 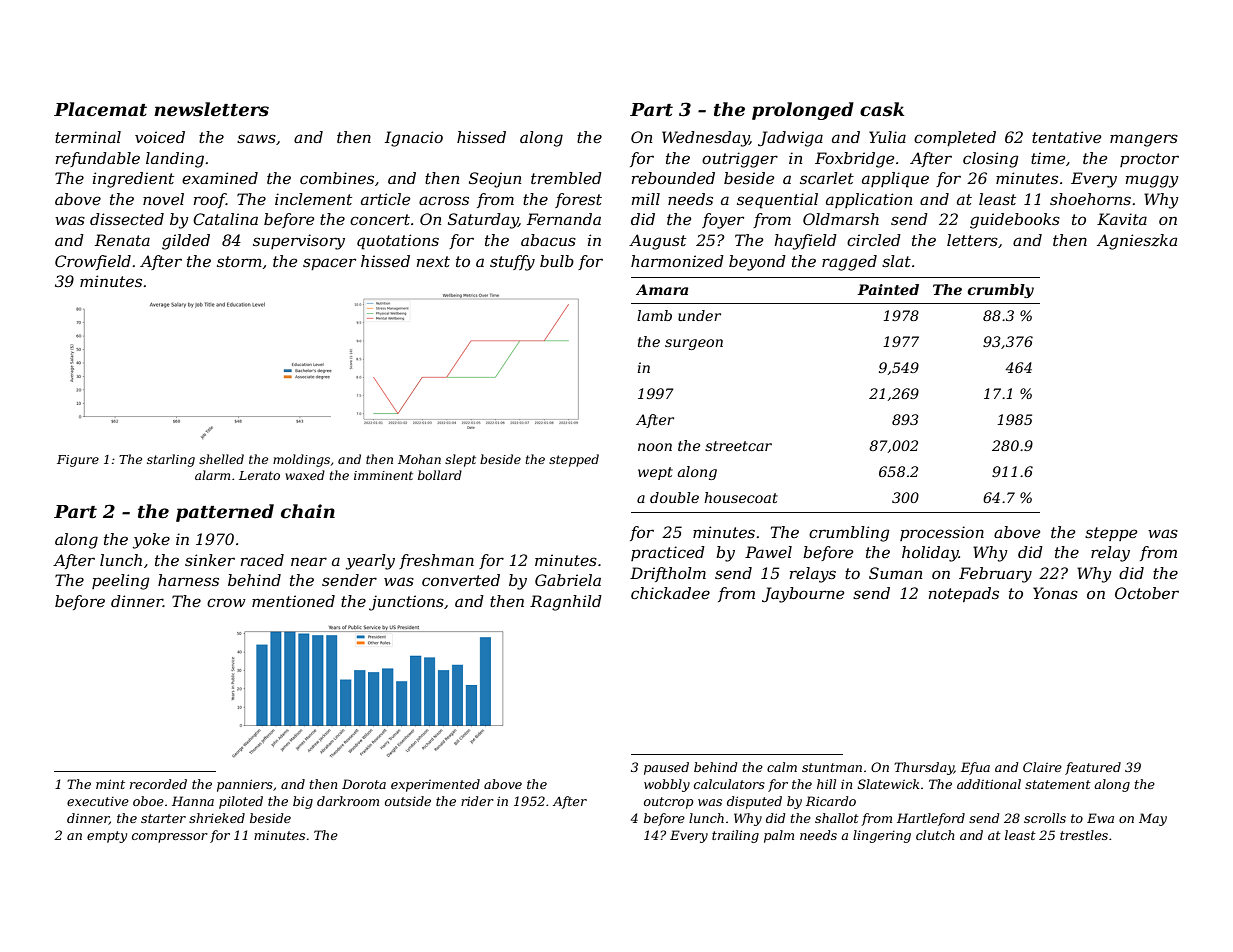 What do you see at coordinates (1144, 140) in the page?
I see `mangers` at bounding box center [1144, 140].
